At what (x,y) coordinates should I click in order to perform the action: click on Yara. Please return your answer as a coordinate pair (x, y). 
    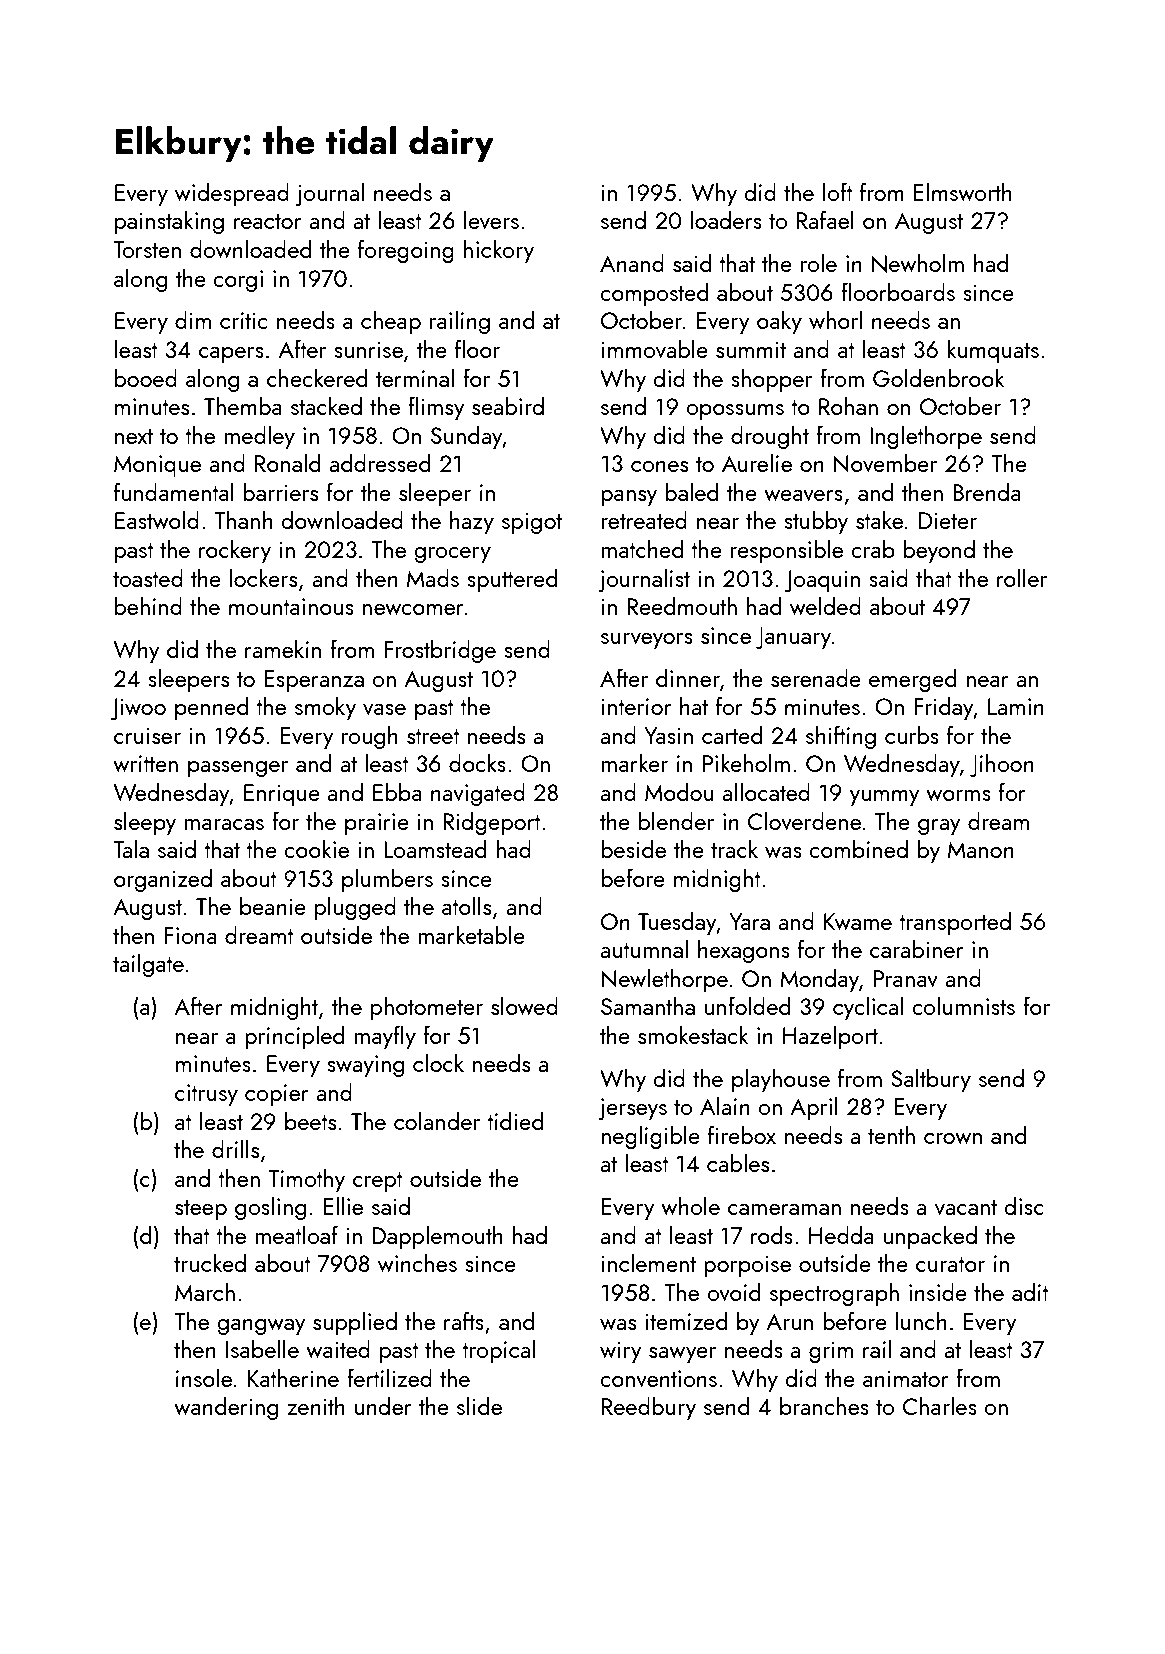
    Looking at the image, I should click on (749, 921).
